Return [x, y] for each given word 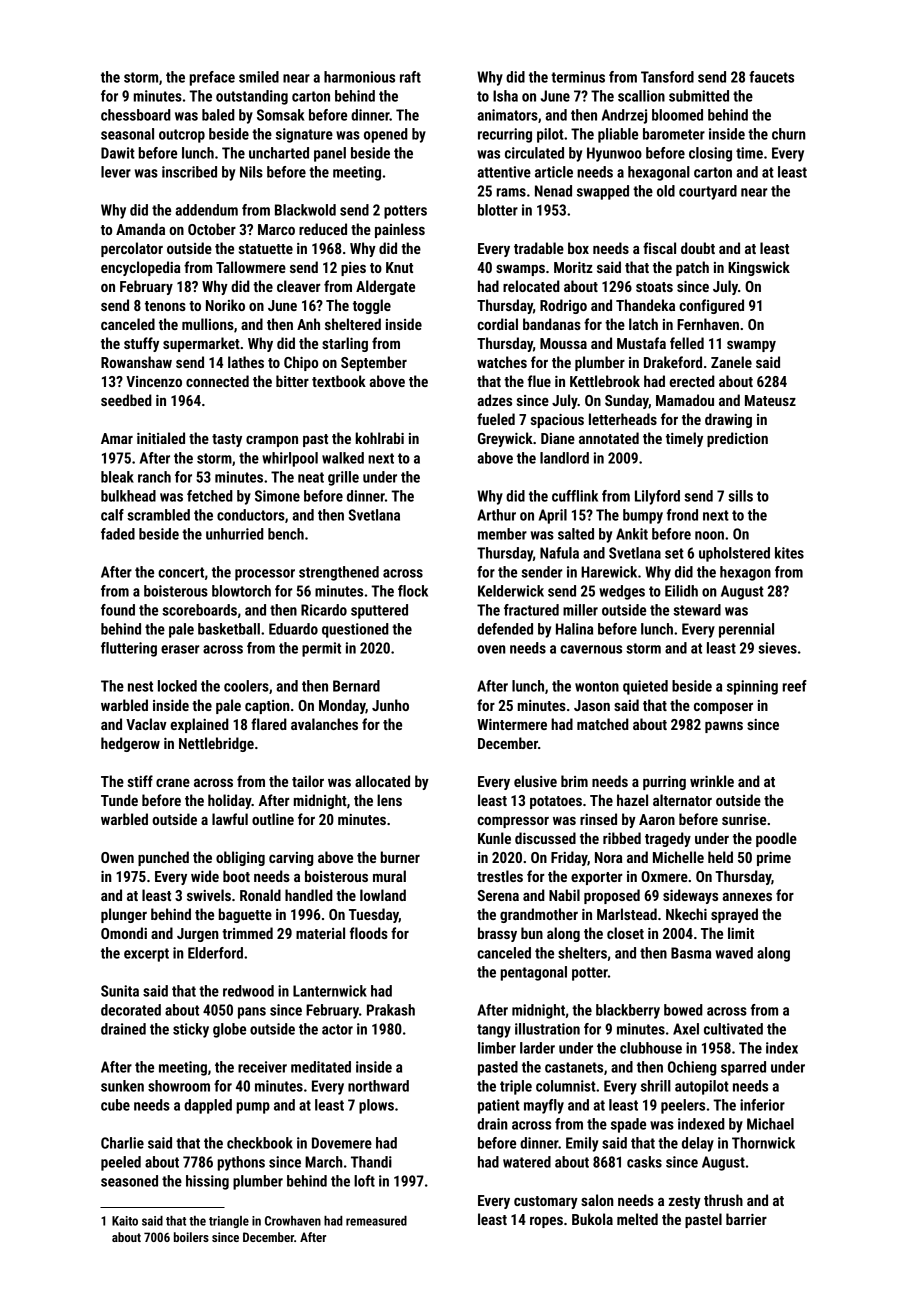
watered [527, 1162]
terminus [578, 77]
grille [343, 478]
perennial [746, 630]
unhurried [235, 534]
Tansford [667, 77]
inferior [762, 1105]
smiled [259, 77]
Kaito [125, 1221]
